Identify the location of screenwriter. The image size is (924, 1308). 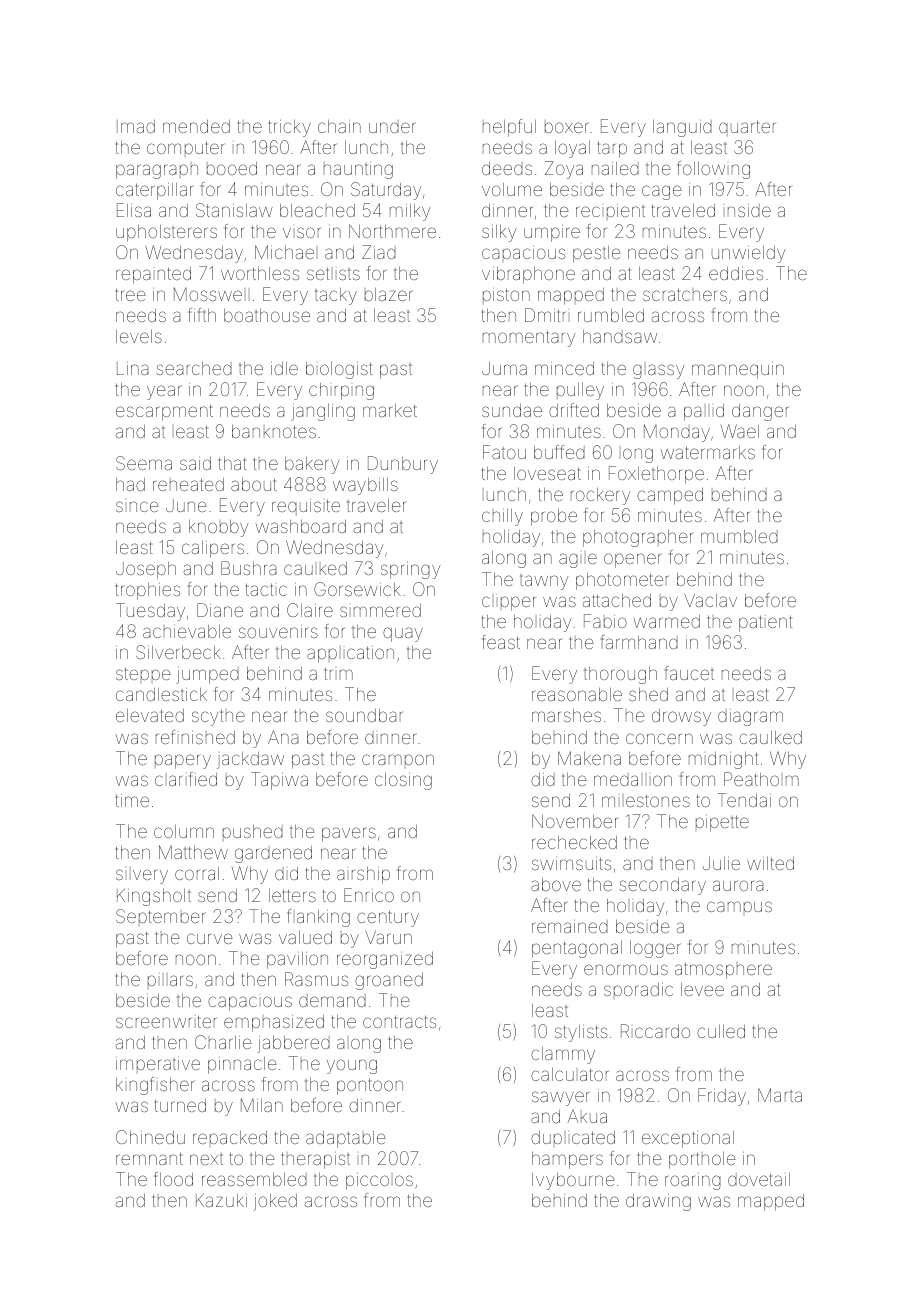
(166, 1021).
